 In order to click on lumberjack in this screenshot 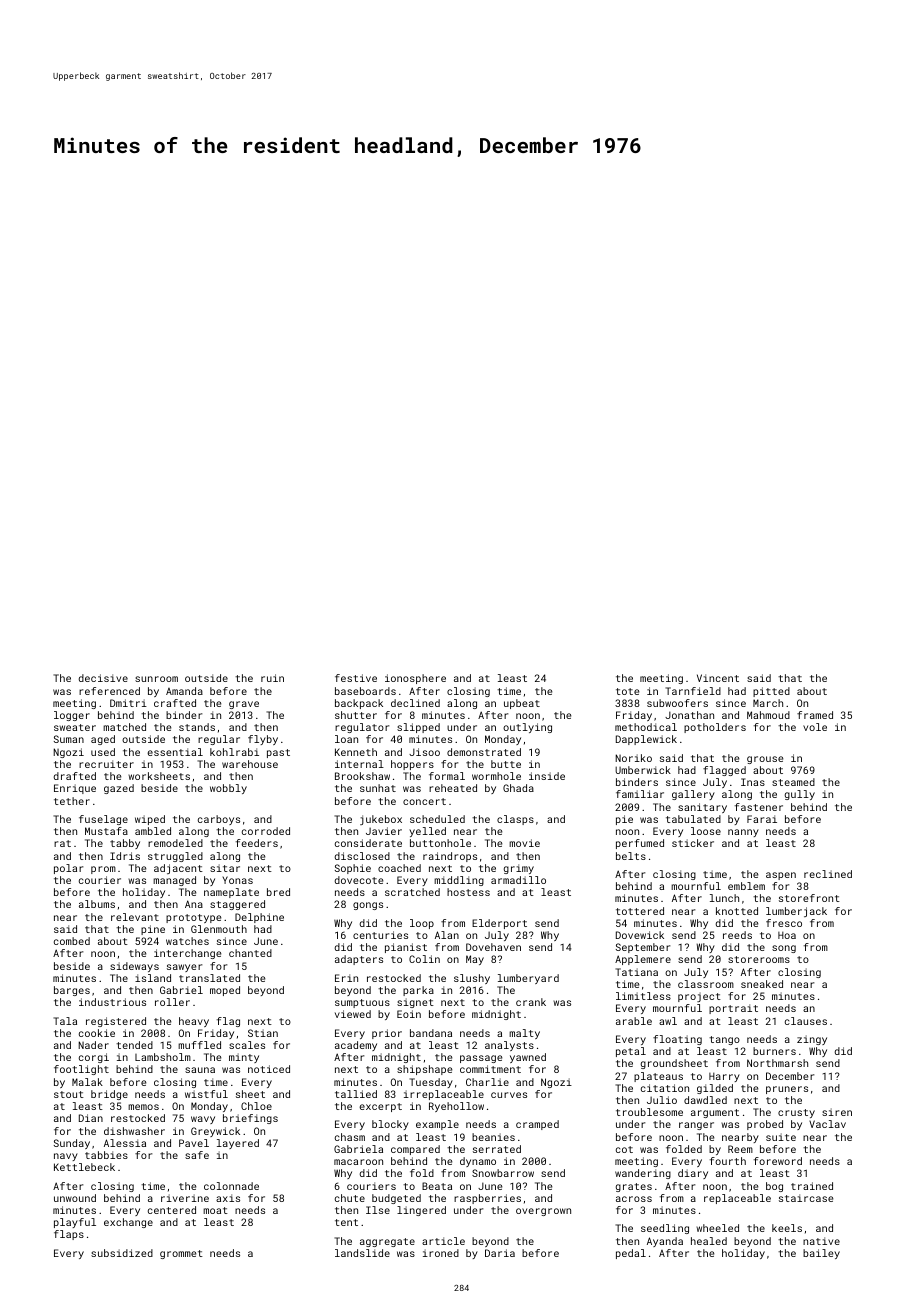, I will do `click(796, 912)`.
